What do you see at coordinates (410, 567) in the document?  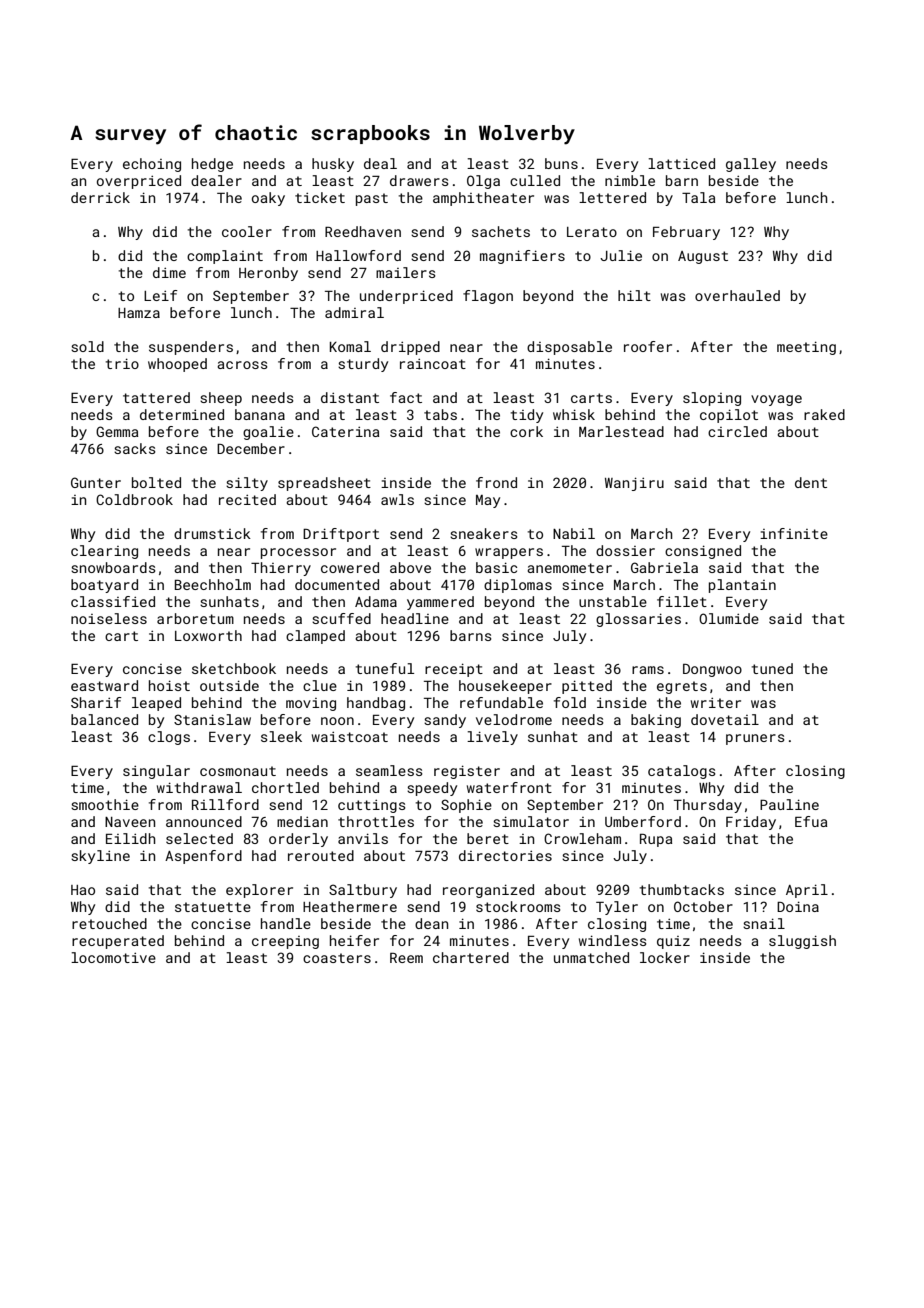 I see `above` at bounding box center [410, 567].
